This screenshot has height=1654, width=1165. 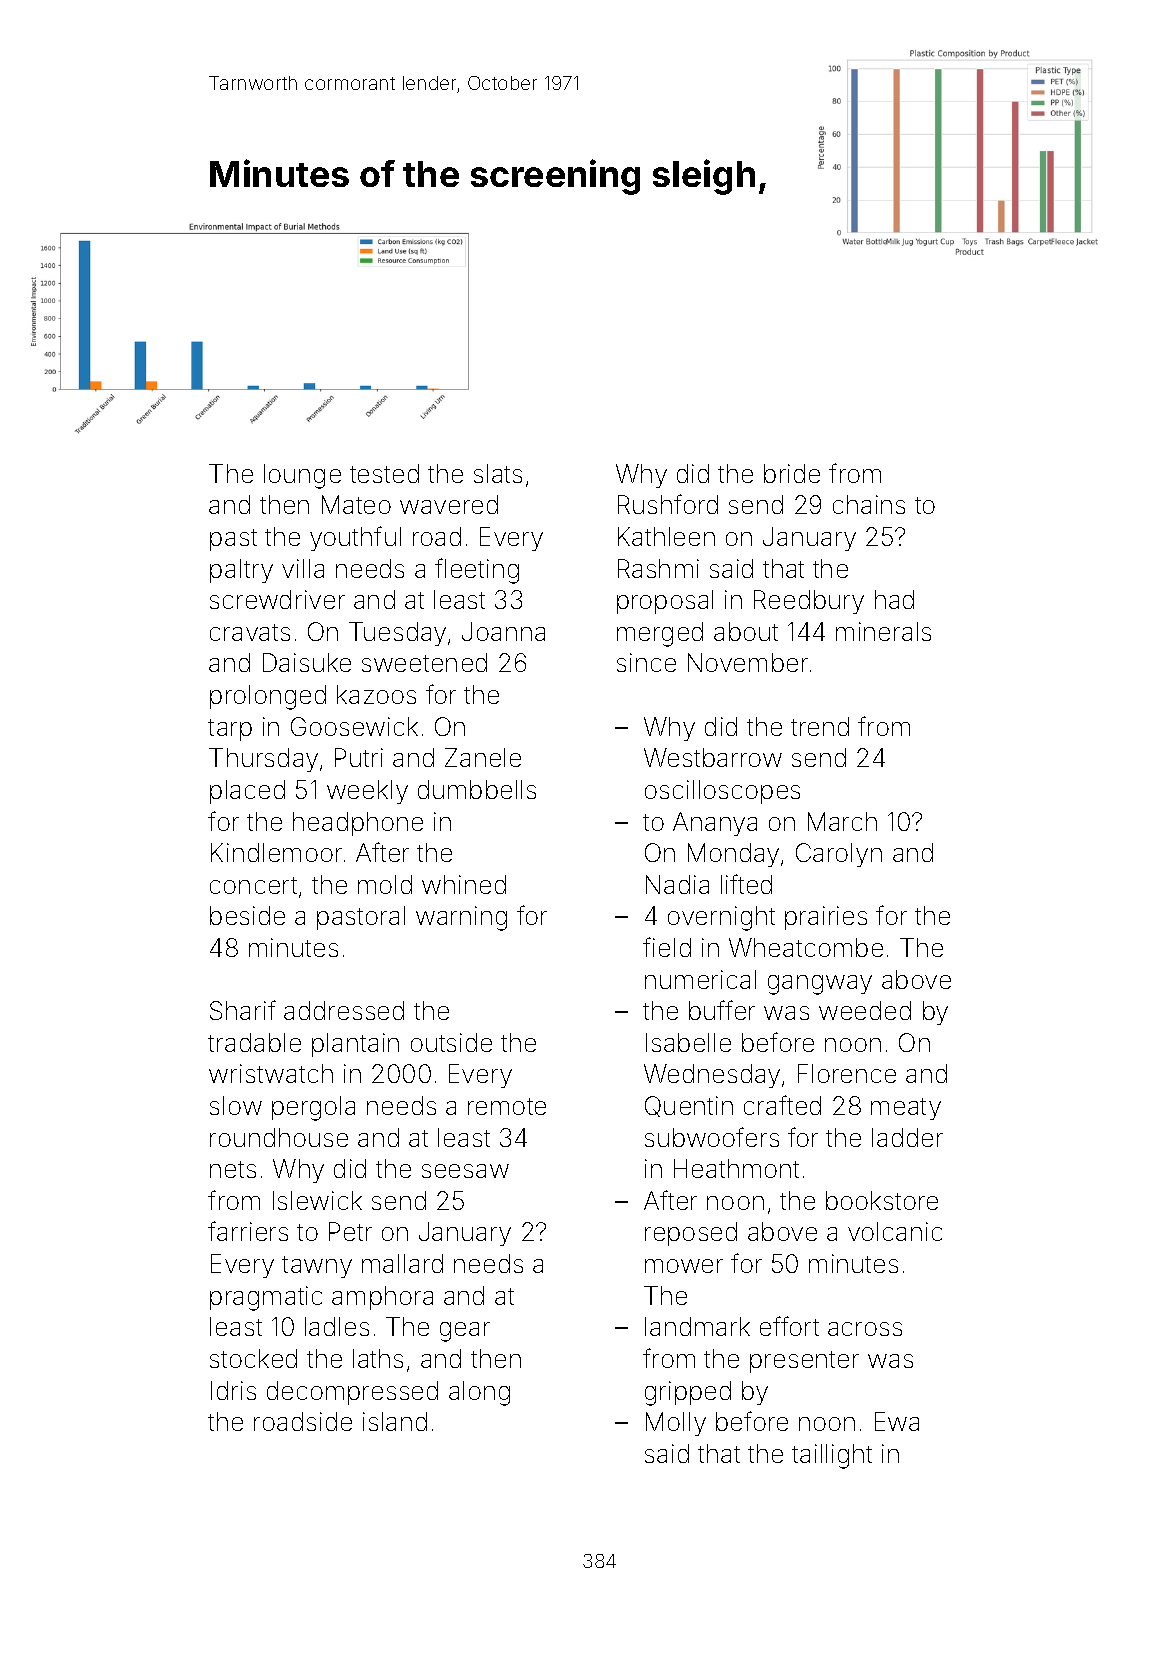 I want to click on Isabelle, so click(x=688, y=1042).
